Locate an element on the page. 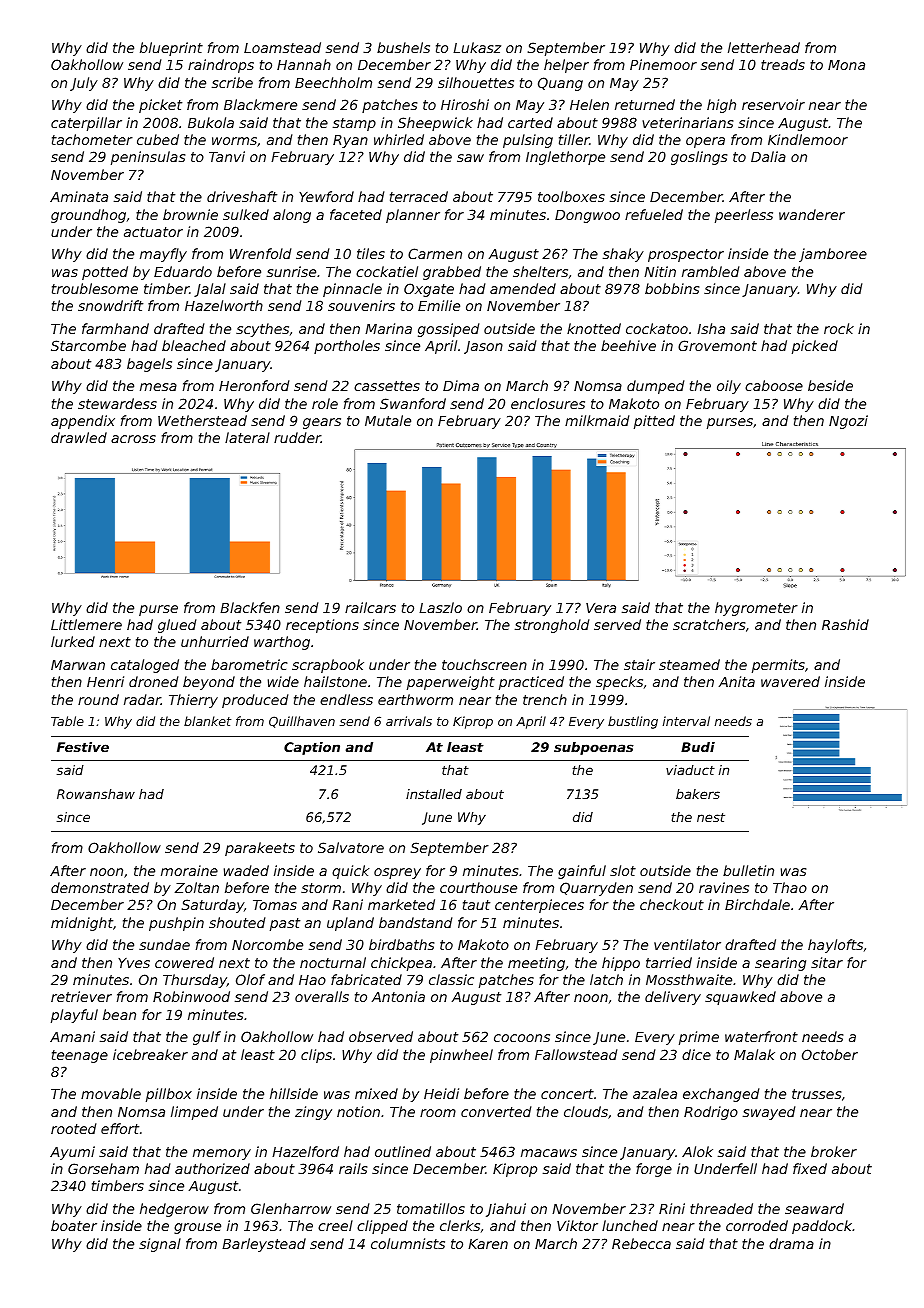 The height and width of the image is (1308, 924). treads is located at coordinates (783, 64).
